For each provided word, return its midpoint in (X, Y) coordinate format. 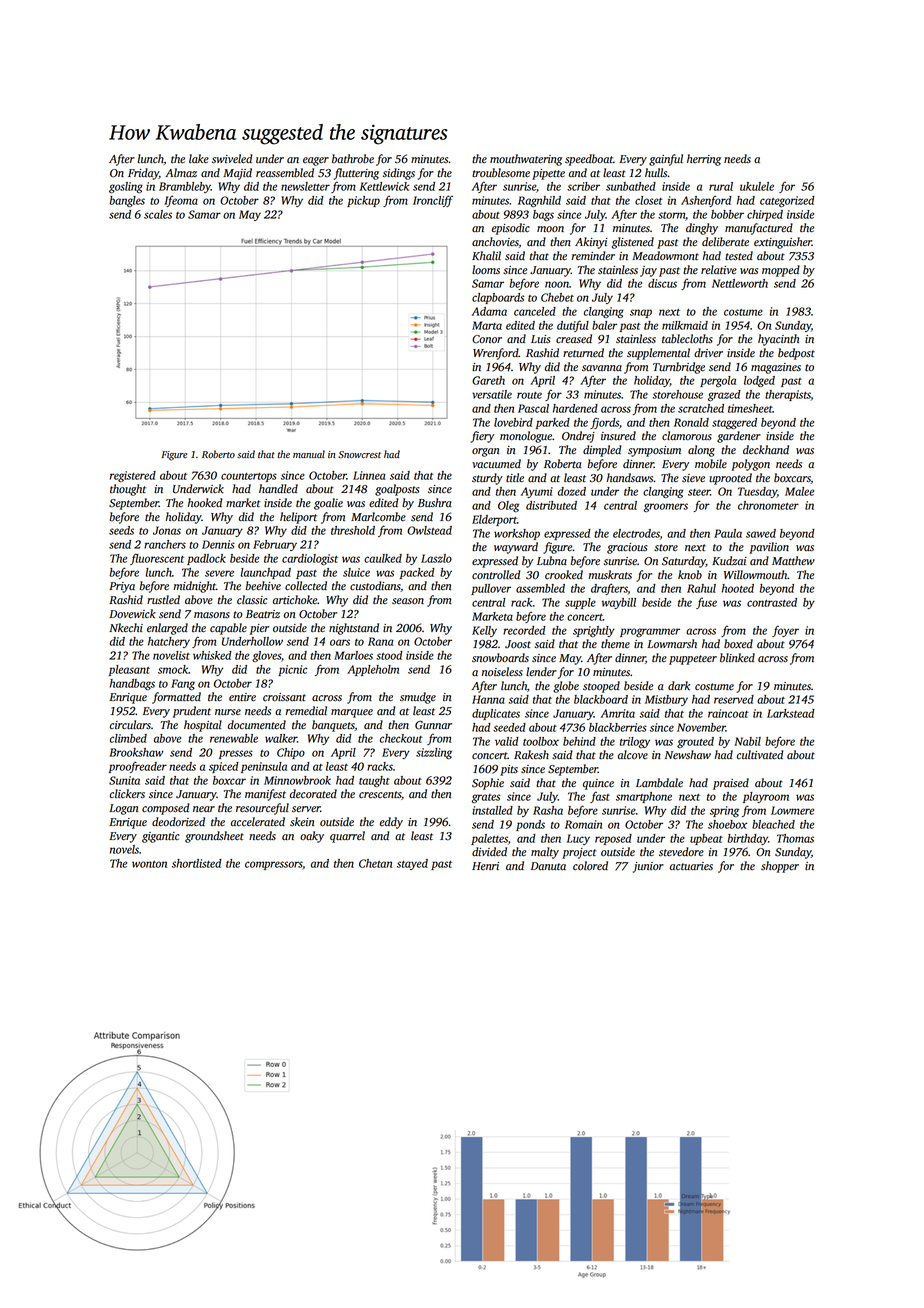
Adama (489, 311)
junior (648, 867)
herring (704, 160)
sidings (399, 174)
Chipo (291, 753)
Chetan (375, 863)
